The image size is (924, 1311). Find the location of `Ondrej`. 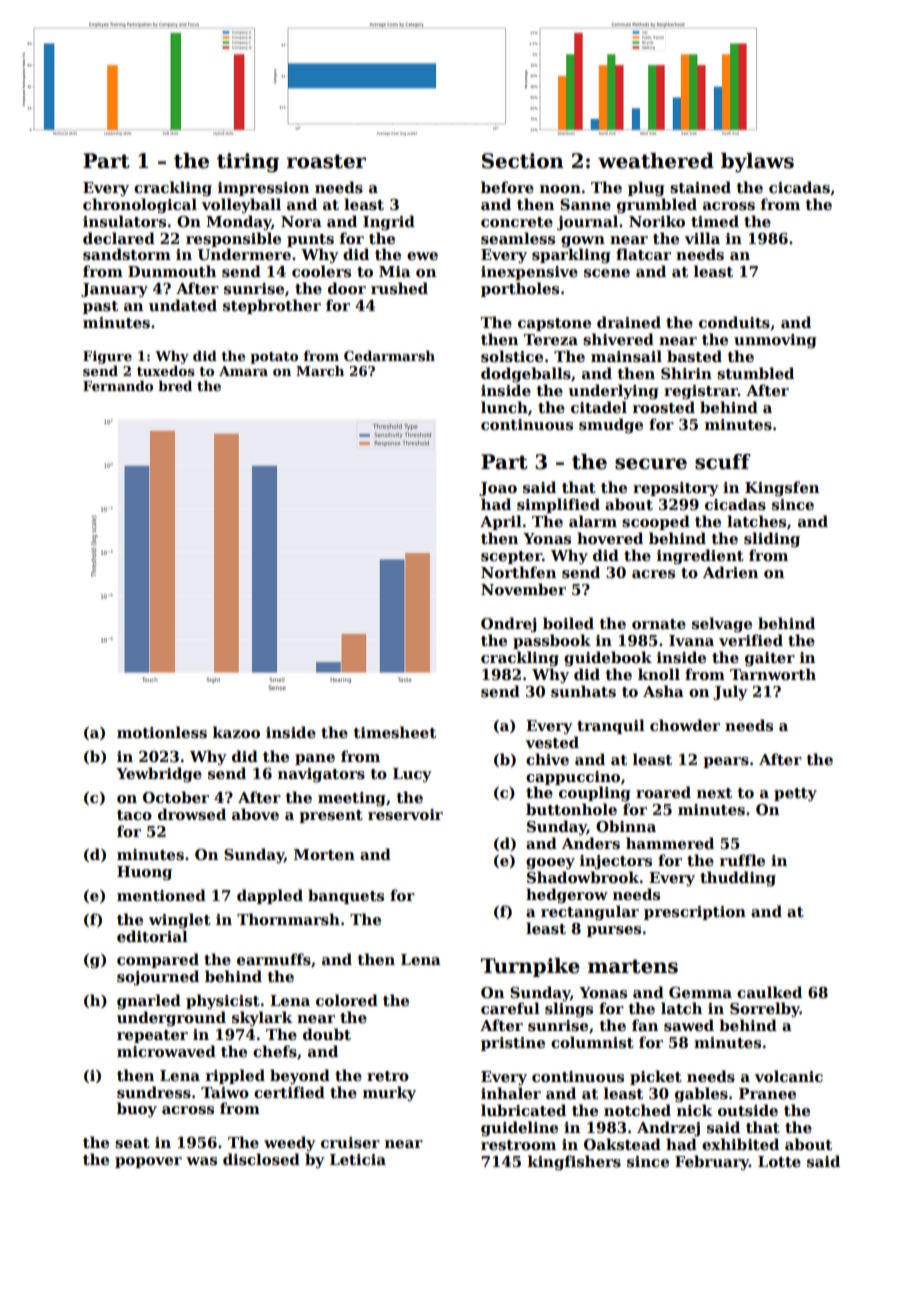

Ondrej is located at coordinates (508, 624).
